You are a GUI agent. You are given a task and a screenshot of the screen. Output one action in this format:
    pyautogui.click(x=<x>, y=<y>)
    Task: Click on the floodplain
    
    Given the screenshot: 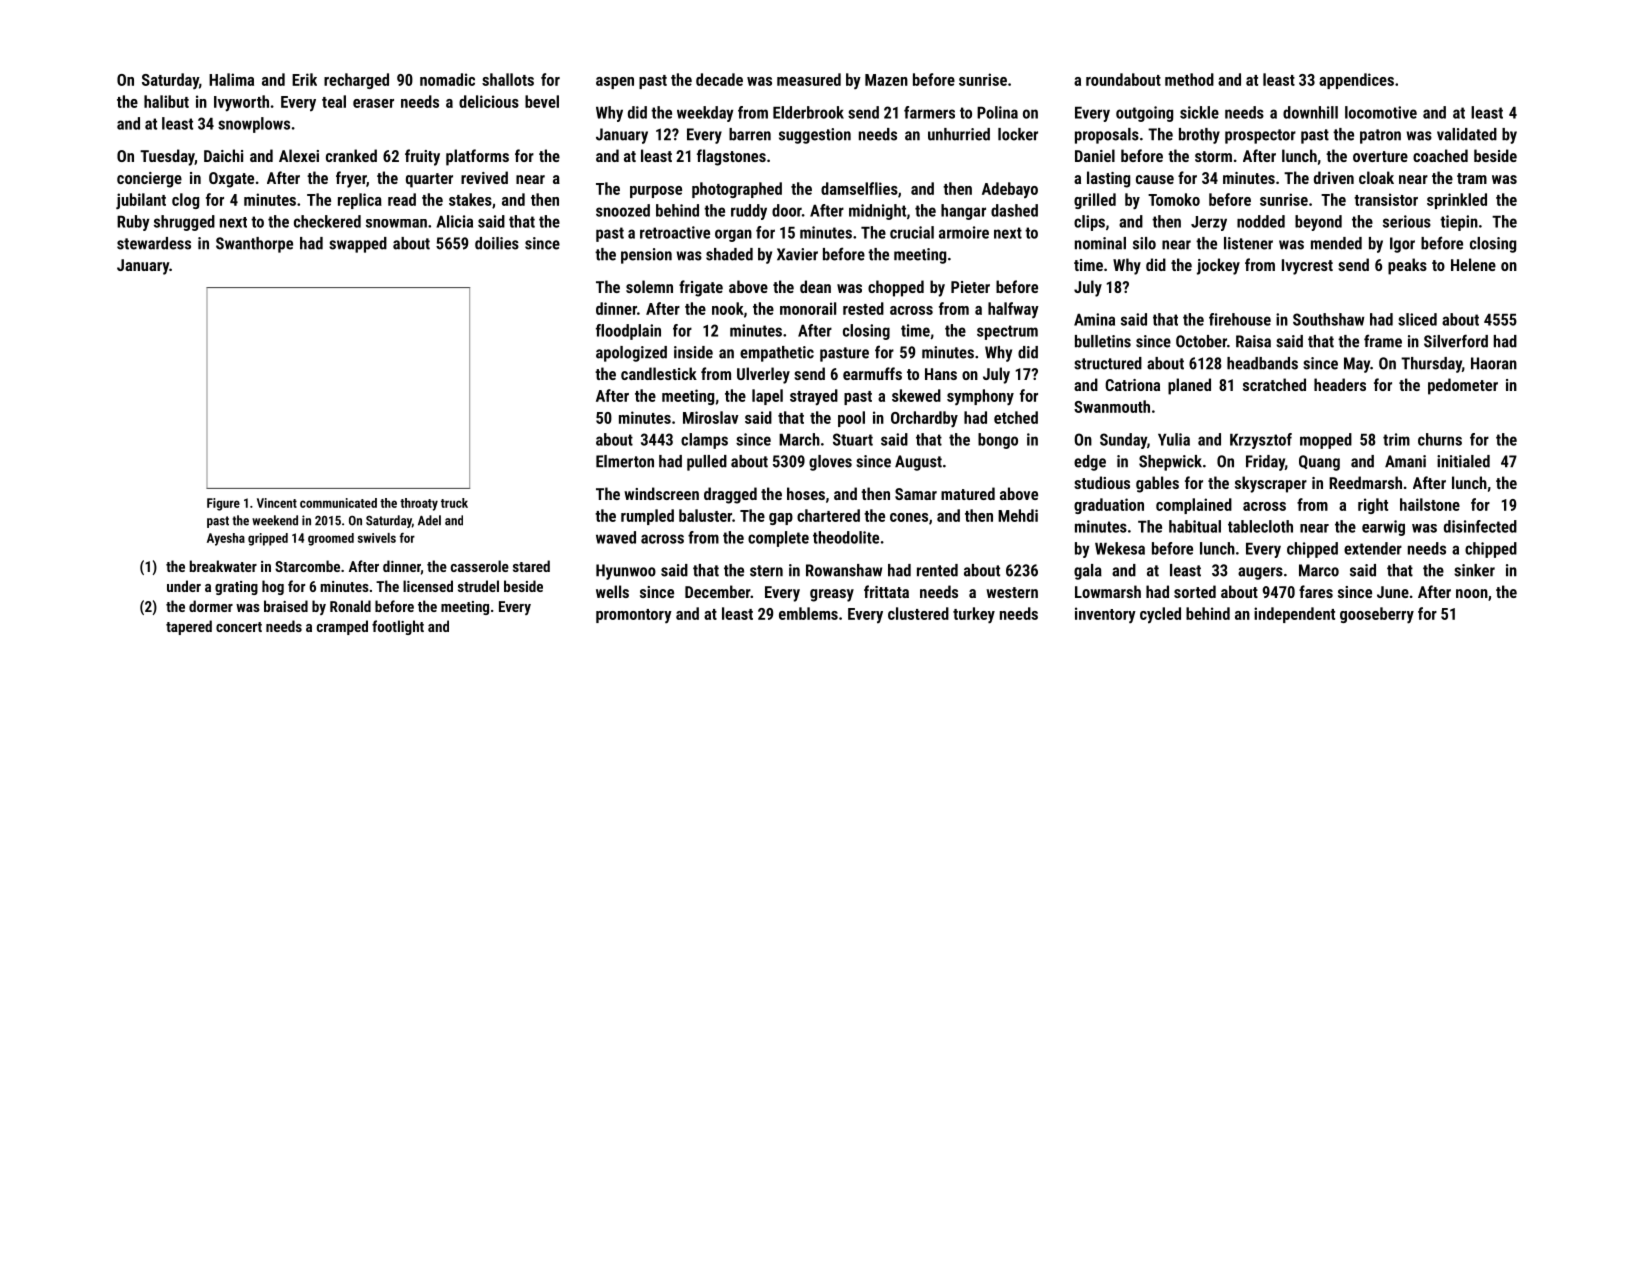 What is the action you would take?
    pyautogui.click(x=628, y=332)
